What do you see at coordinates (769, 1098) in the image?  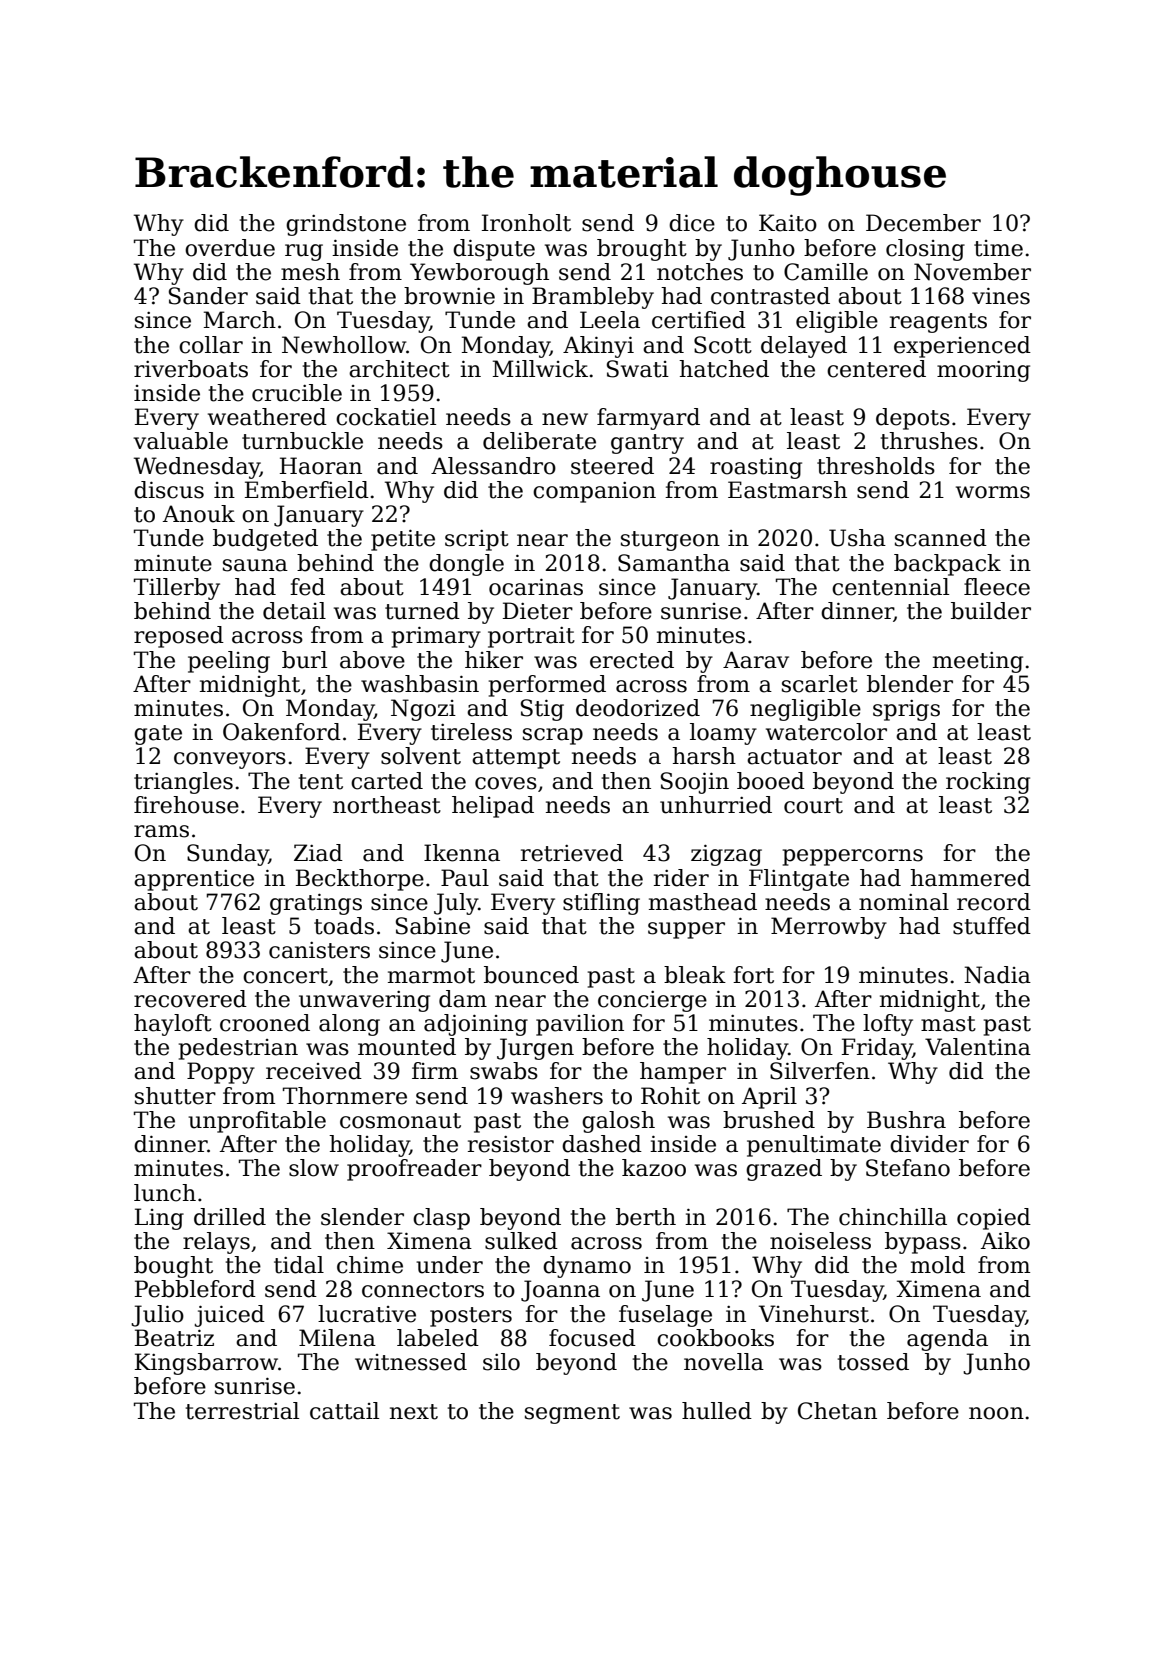 I see `April` at bounding box center [769, 1098].
